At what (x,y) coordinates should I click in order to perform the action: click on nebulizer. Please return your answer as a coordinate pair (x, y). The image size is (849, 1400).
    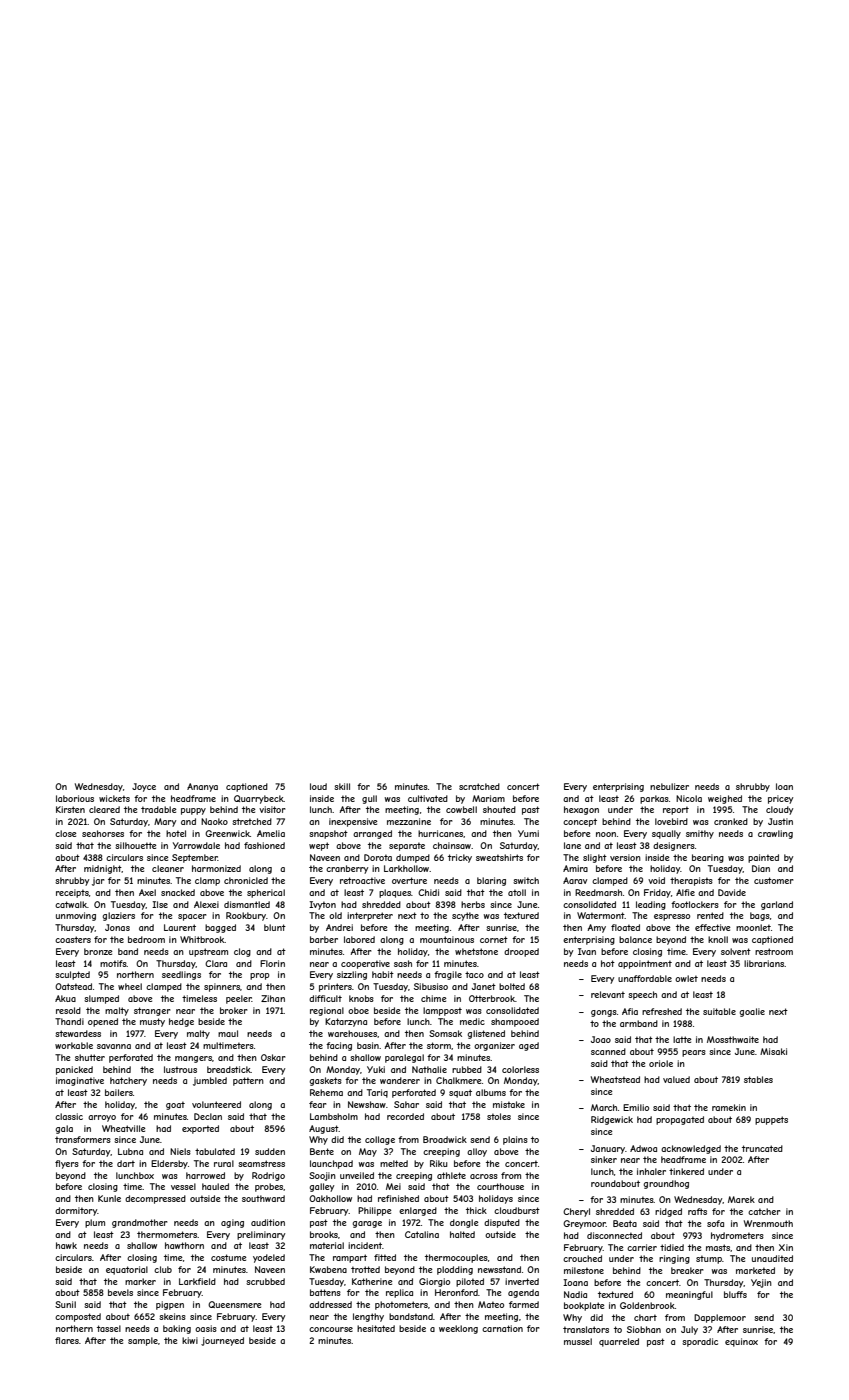
    Looking at the image, I should click on (669, 786).
